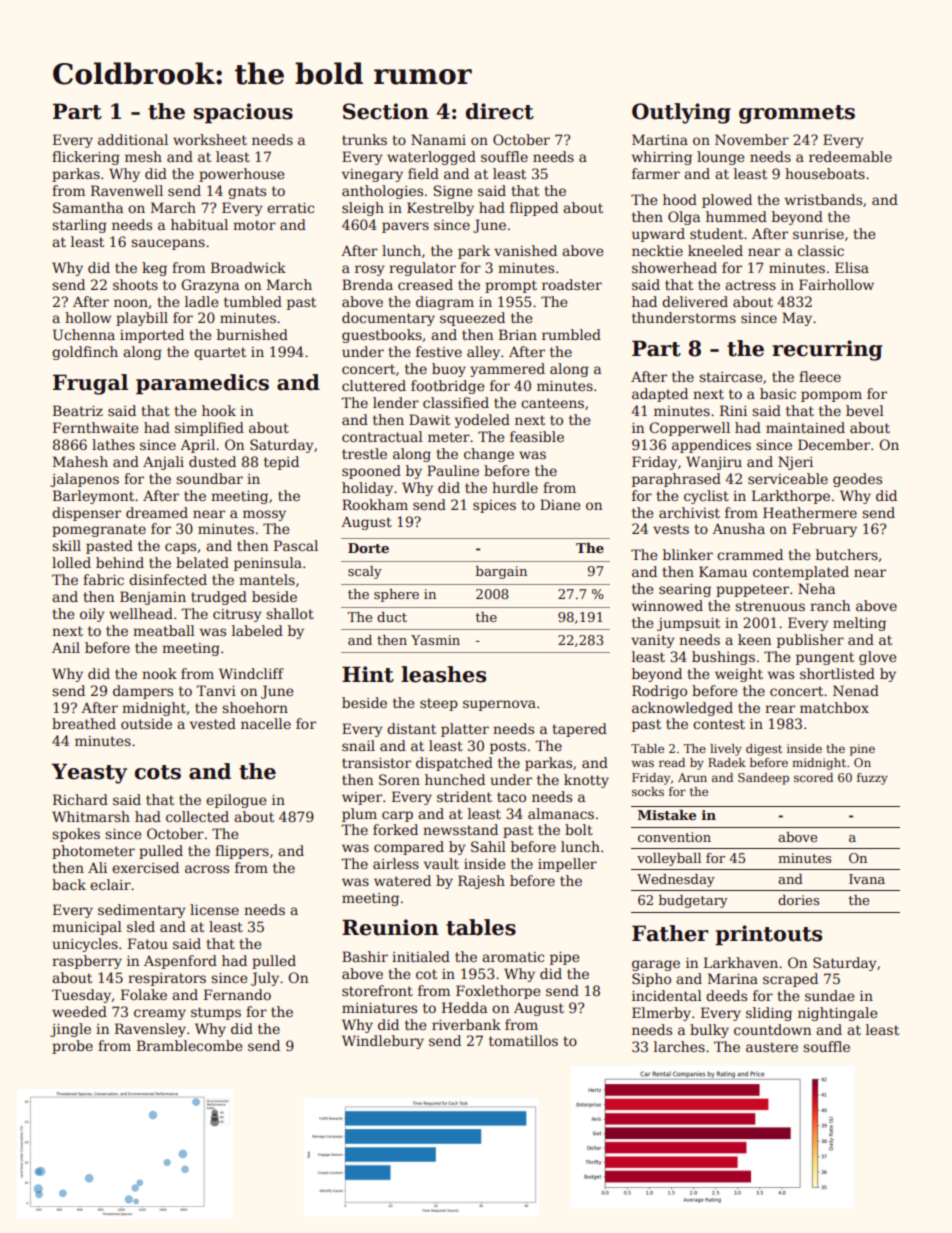 The image size is (952, 1233). Describe the element at coordinates (143, 156) in the document. I see `mesh` at that location.
